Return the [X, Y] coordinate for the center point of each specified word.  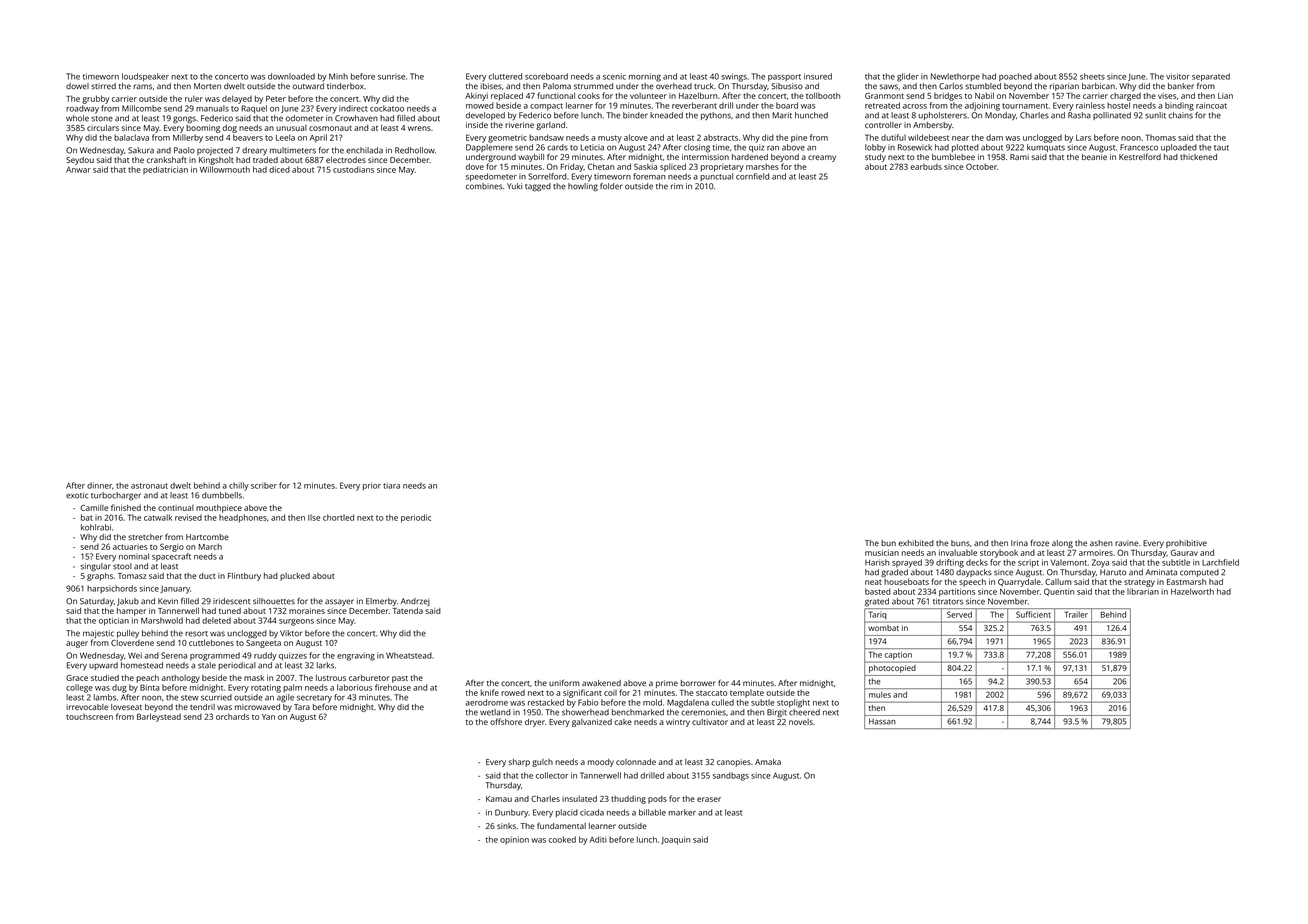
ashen [1101, 543]
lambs [105, 697]
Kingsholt [216, 161]
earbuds [926, 167]
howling [583, 187]
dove [475, 166]
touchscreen [89, 717]
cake [623, 722]
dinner [99, 485]
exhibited [916, 543]
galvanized [592, 723]
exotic [77, 495]
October [981, 166]
